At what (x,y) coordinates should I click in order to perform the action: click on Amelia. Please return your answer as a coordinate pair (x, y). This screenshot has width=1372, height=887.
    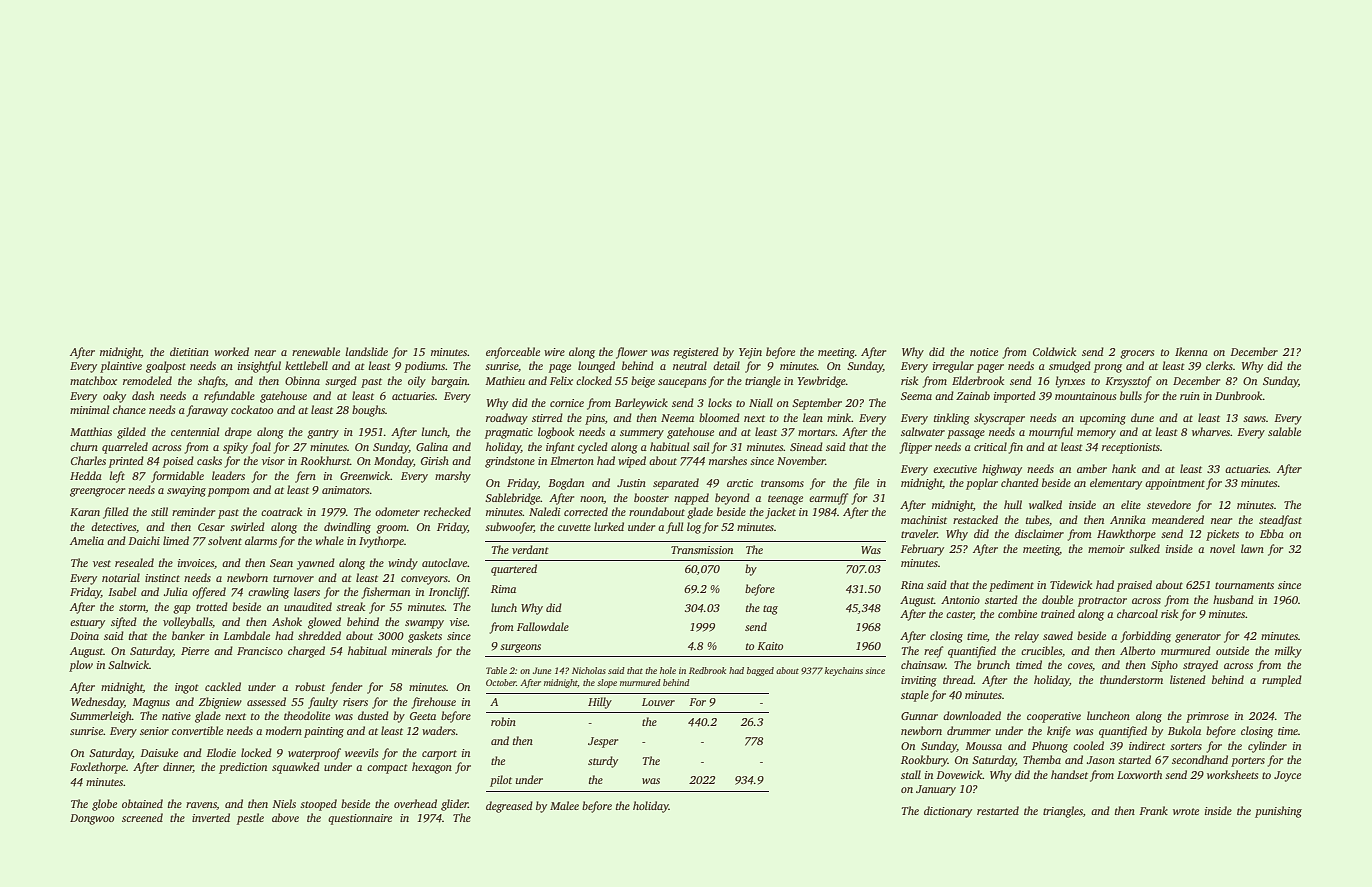
    Looking at the image, I should click on (87, 540).
